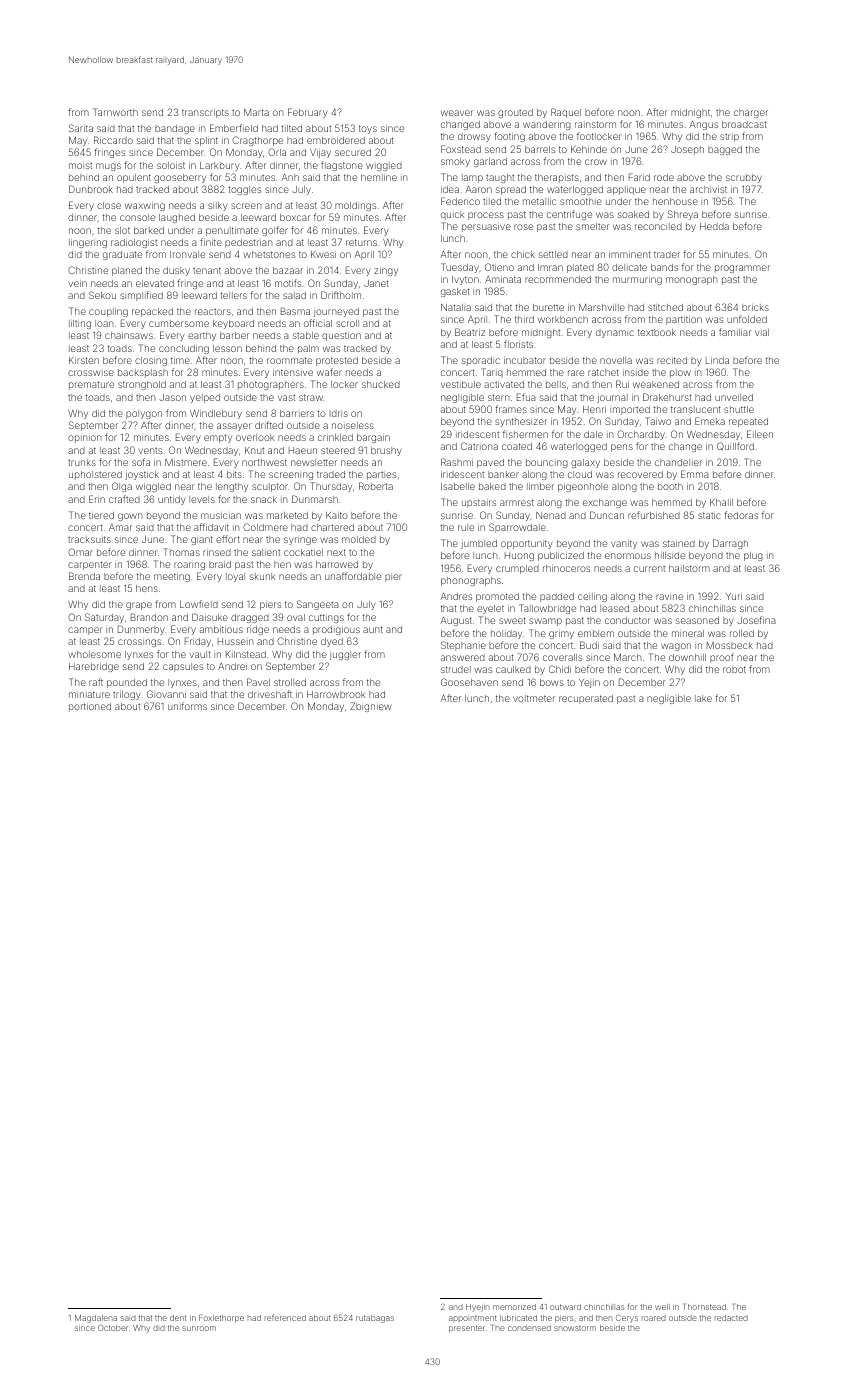 The height and width of the page is (1400, 849). Describe the element at coordinates (499, 267) in the page. I see `Otieno` at that location.
